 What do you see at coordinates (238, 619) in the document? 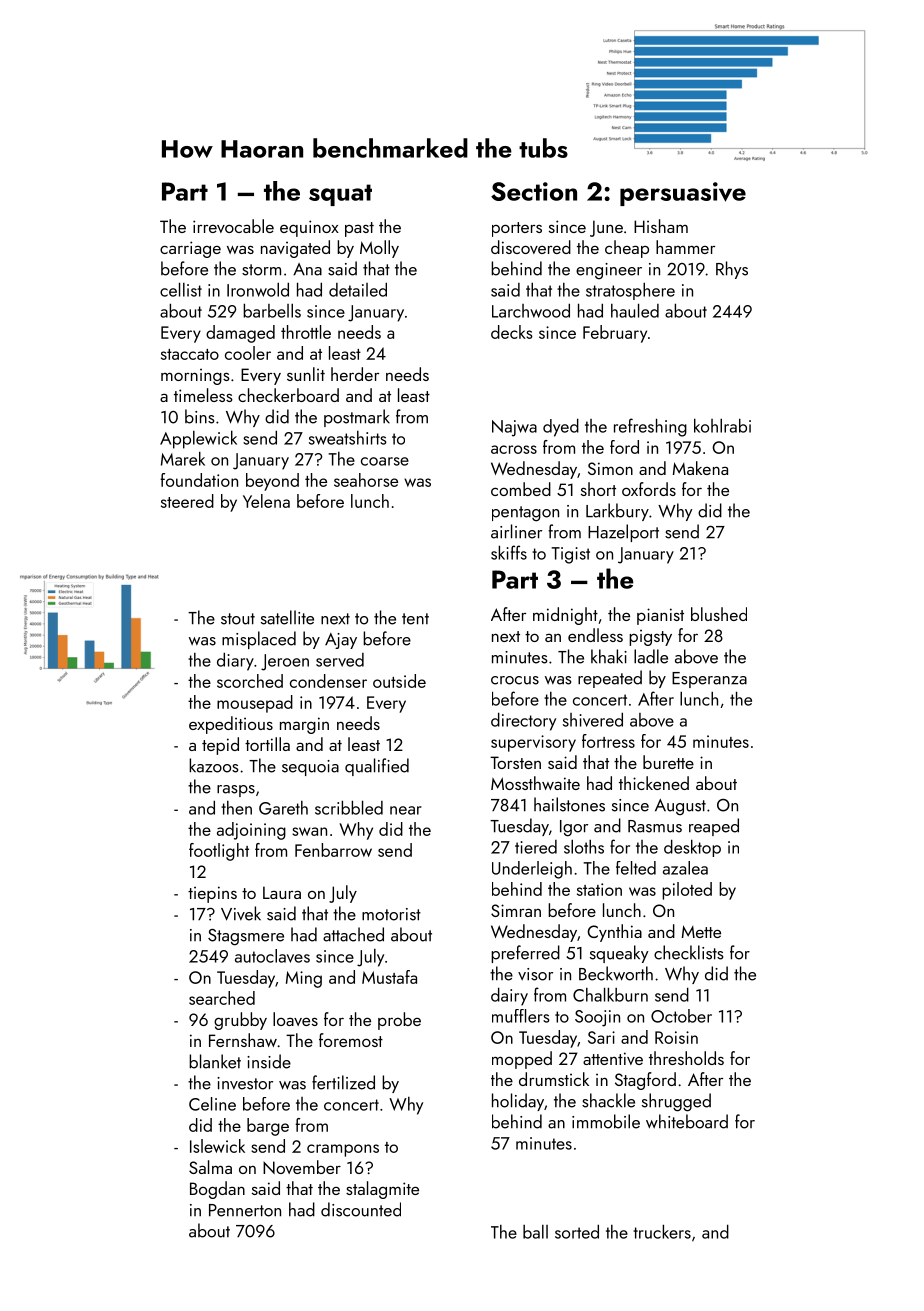
I see `stout` at bounding box center [238, 619].
